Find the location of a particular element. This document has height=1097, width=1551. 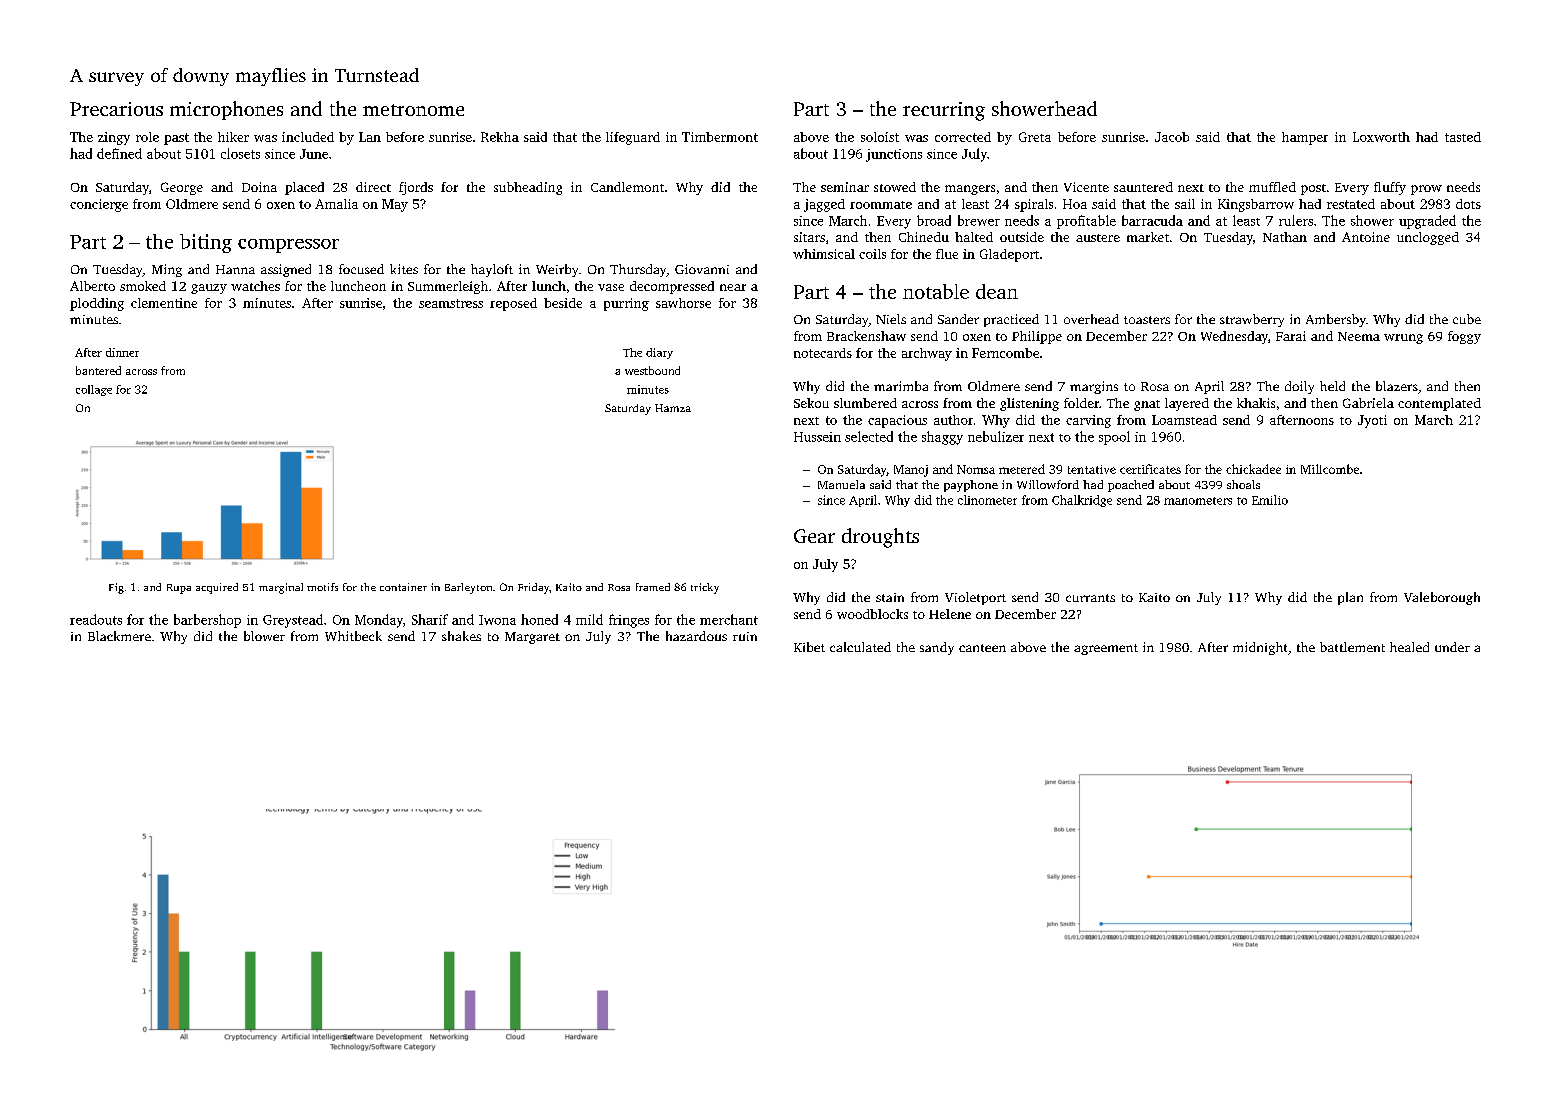

notable is located at coordinates (936, 291).
